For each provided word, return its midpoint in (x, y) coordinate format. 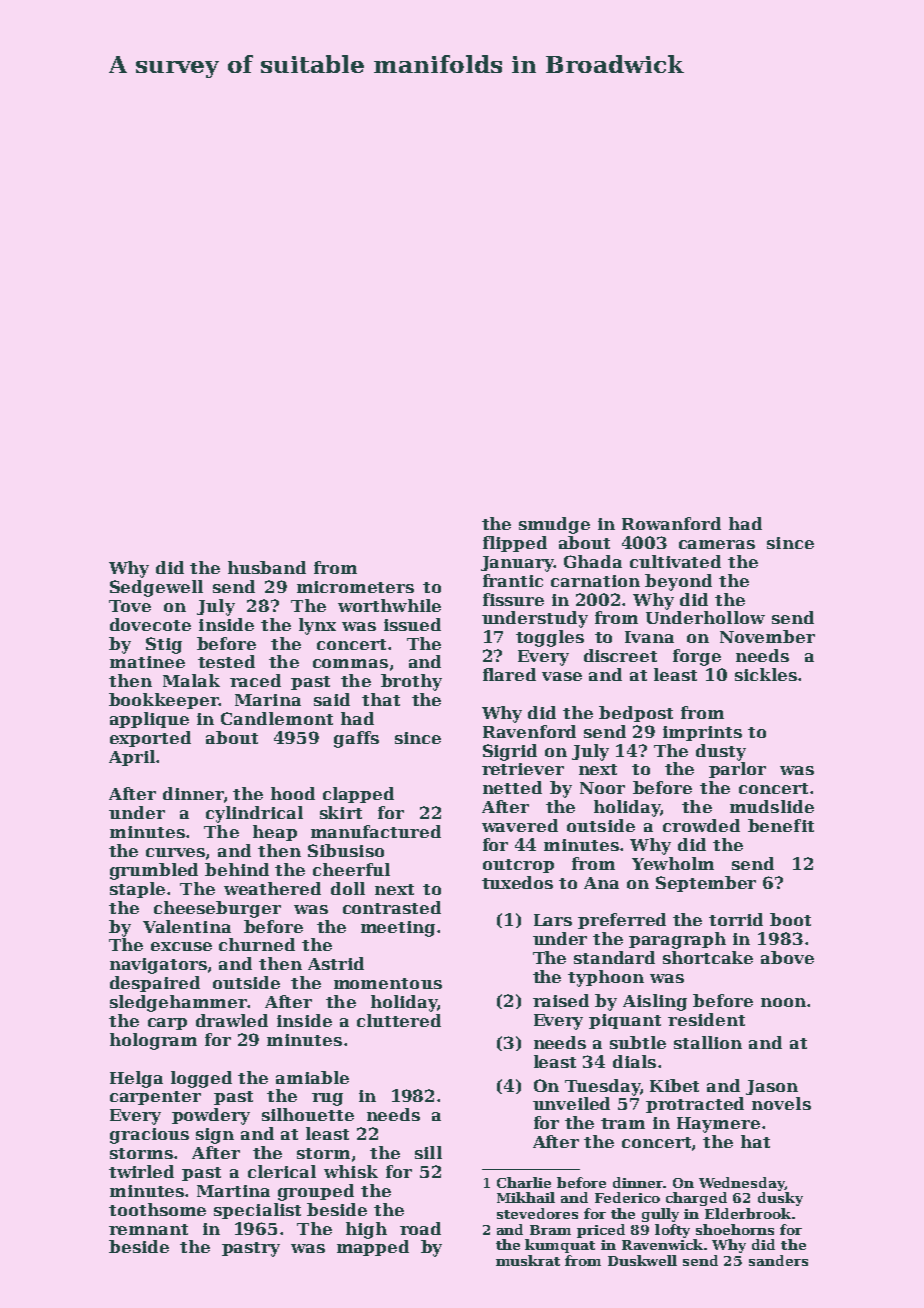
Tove (130, 606)
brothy (411, 682)
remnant (148, 1229)
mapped (373, 1248)
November (767, 636)
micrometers (355, 587)
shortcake (708, 957)
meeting (398, 929)
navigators (158, 966)
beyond (678, 582)
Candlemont (277, 718)
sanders (778, 1260)
